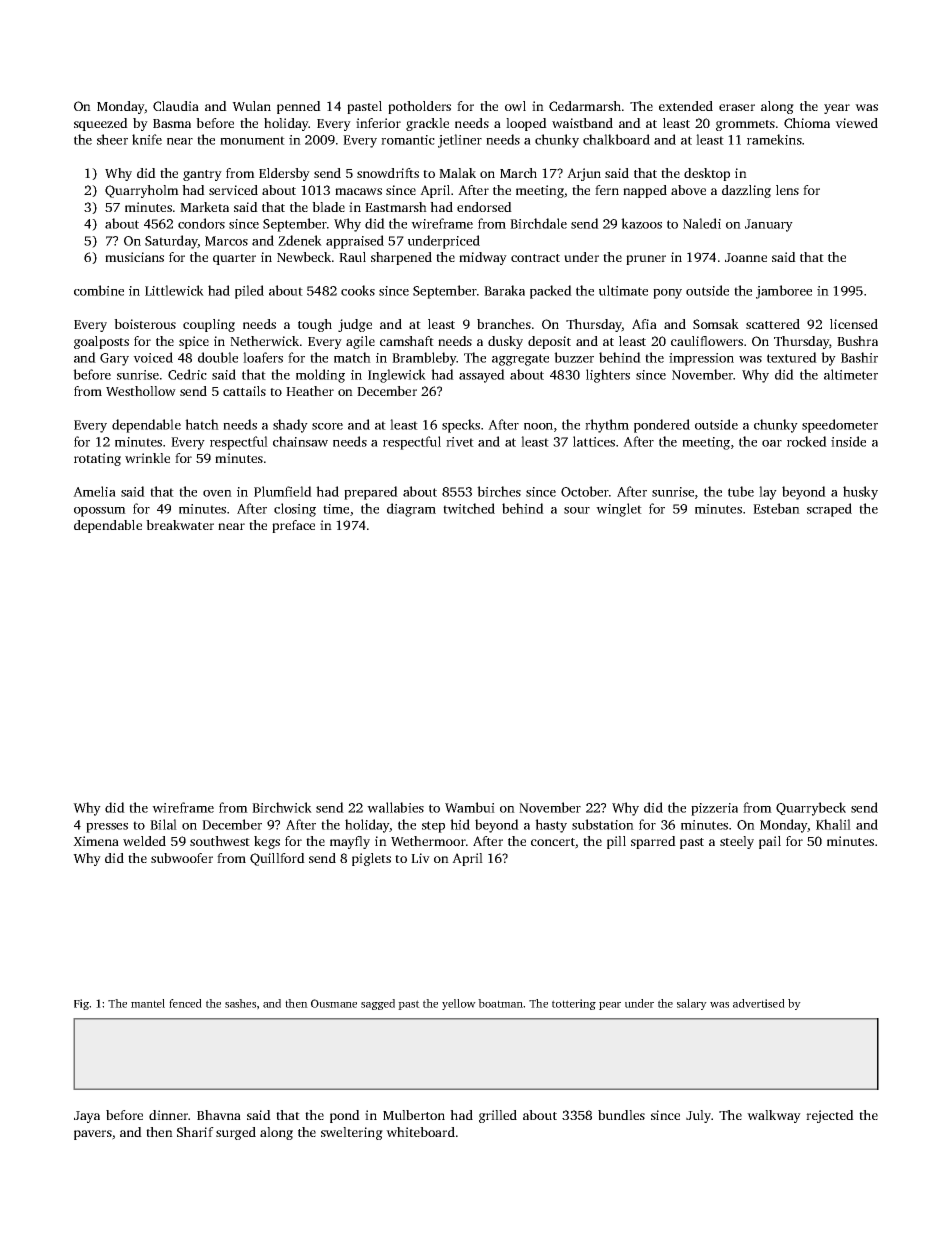 Image resolution: width=952 pixels, height=1233 pixels. Describe the element at coordinates (848, 441) in the page. I see `inside` at that location.
